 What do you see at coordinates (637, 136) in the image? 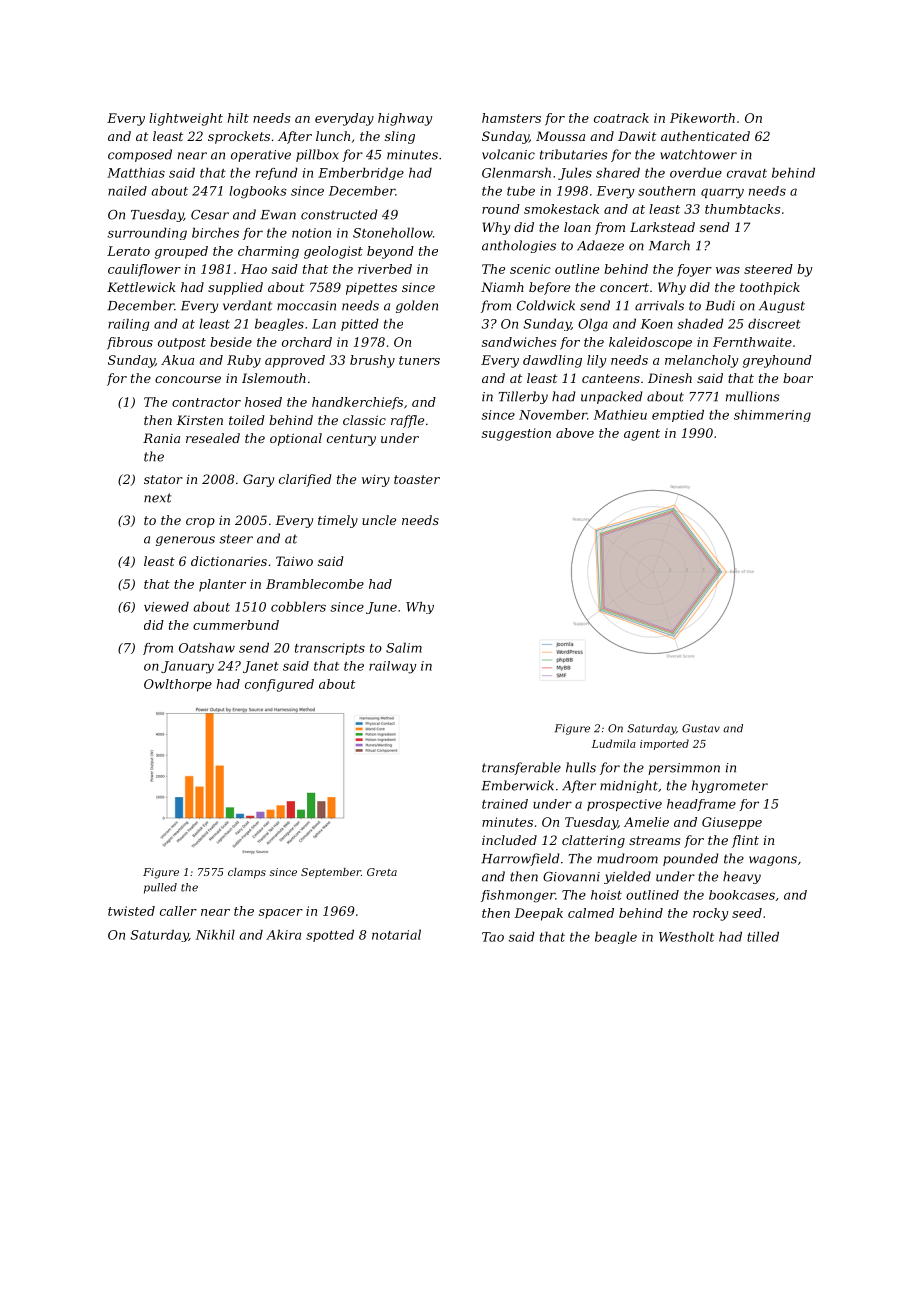
I see `Dawit` at bounding box center [637, 136].
